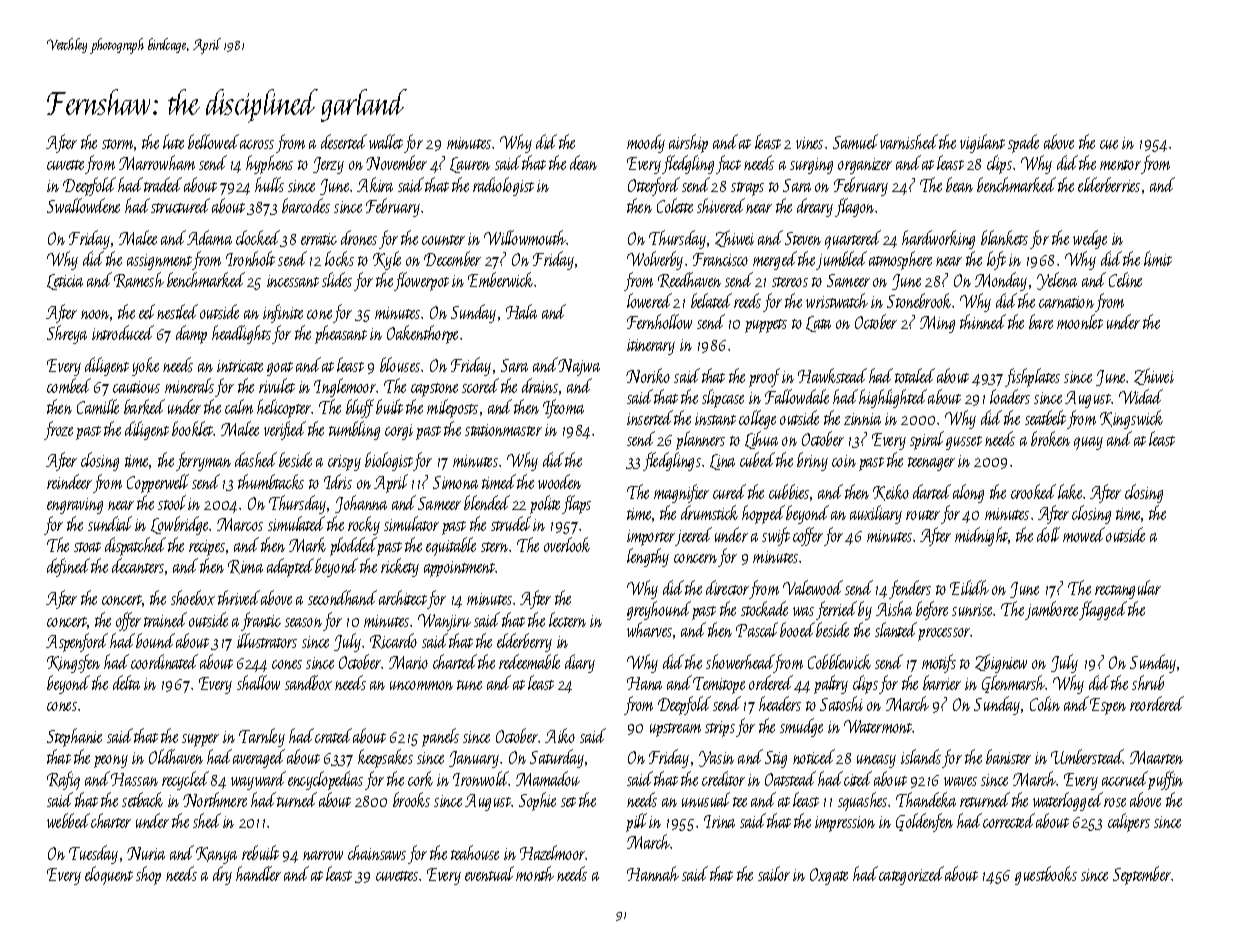  Describe the element at coordinates (1148, 682) in the screenshot. I see `shrub` at that location.
